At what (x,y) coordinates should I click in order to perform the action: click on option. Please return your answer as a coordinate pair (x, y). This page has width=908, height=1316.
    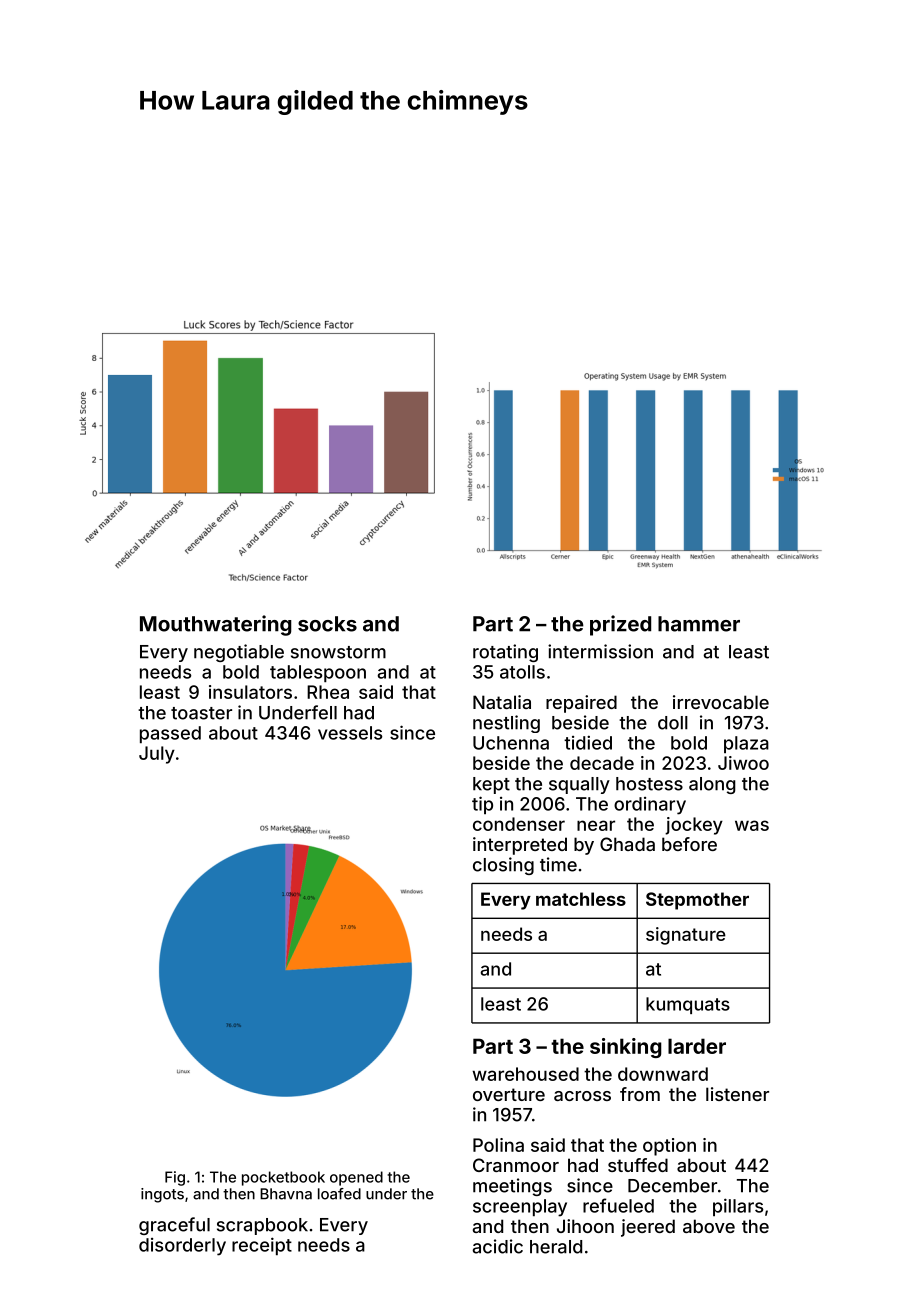
    Looking at the image, I should click on (669, 1147).
